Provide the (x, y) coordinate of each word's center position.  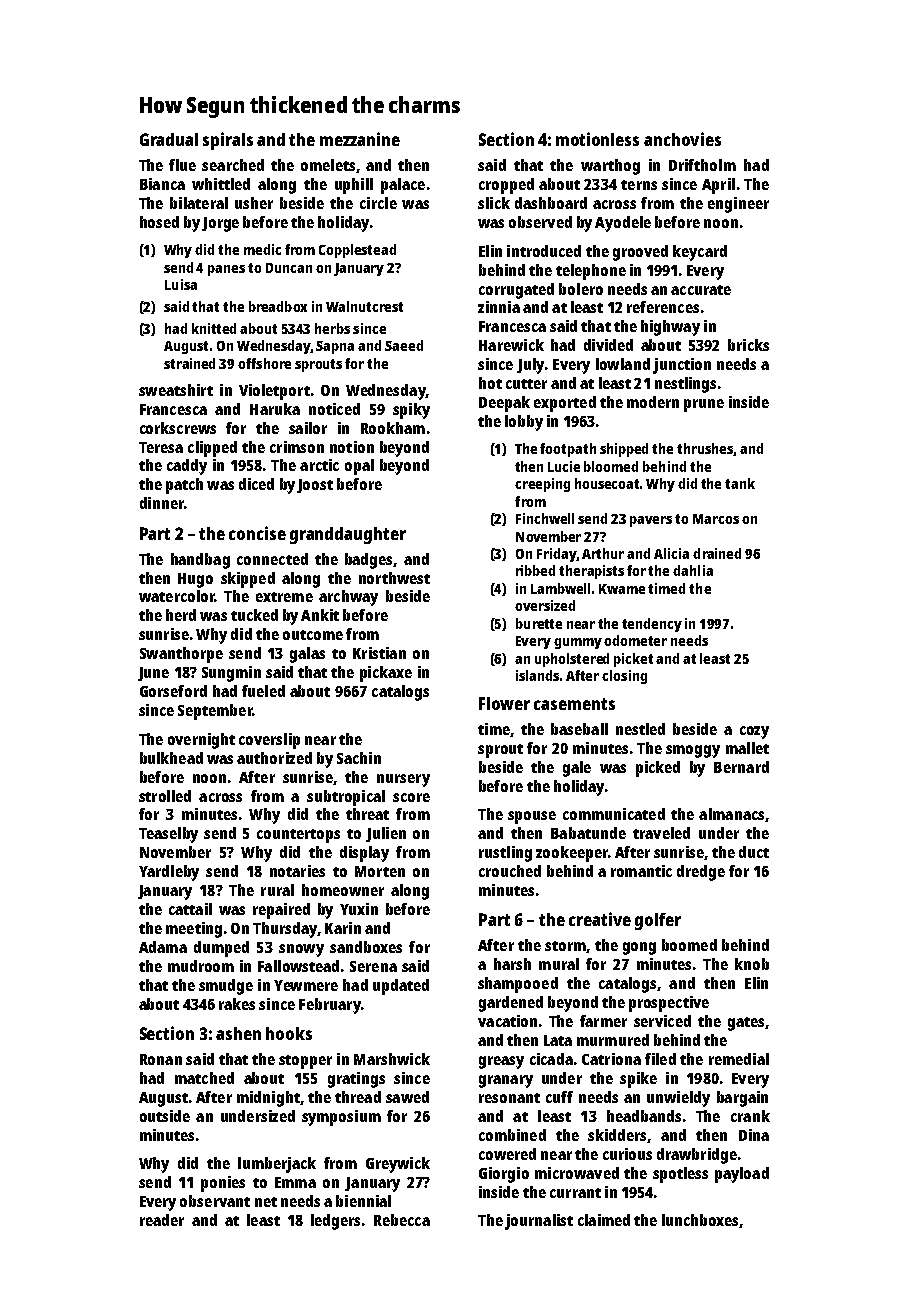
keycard (700, 253)
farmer (603, 1021)
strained (189, 363)
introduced (544, 251)
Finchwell (545, 518)
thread (358, 1097)
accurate (701, 290)
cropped (506, 186)
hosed (159, 222)
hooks (289, 1033)
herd (181, 615)
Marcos (716, 519)
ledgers (335, 1222)
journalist (539, 1222)
